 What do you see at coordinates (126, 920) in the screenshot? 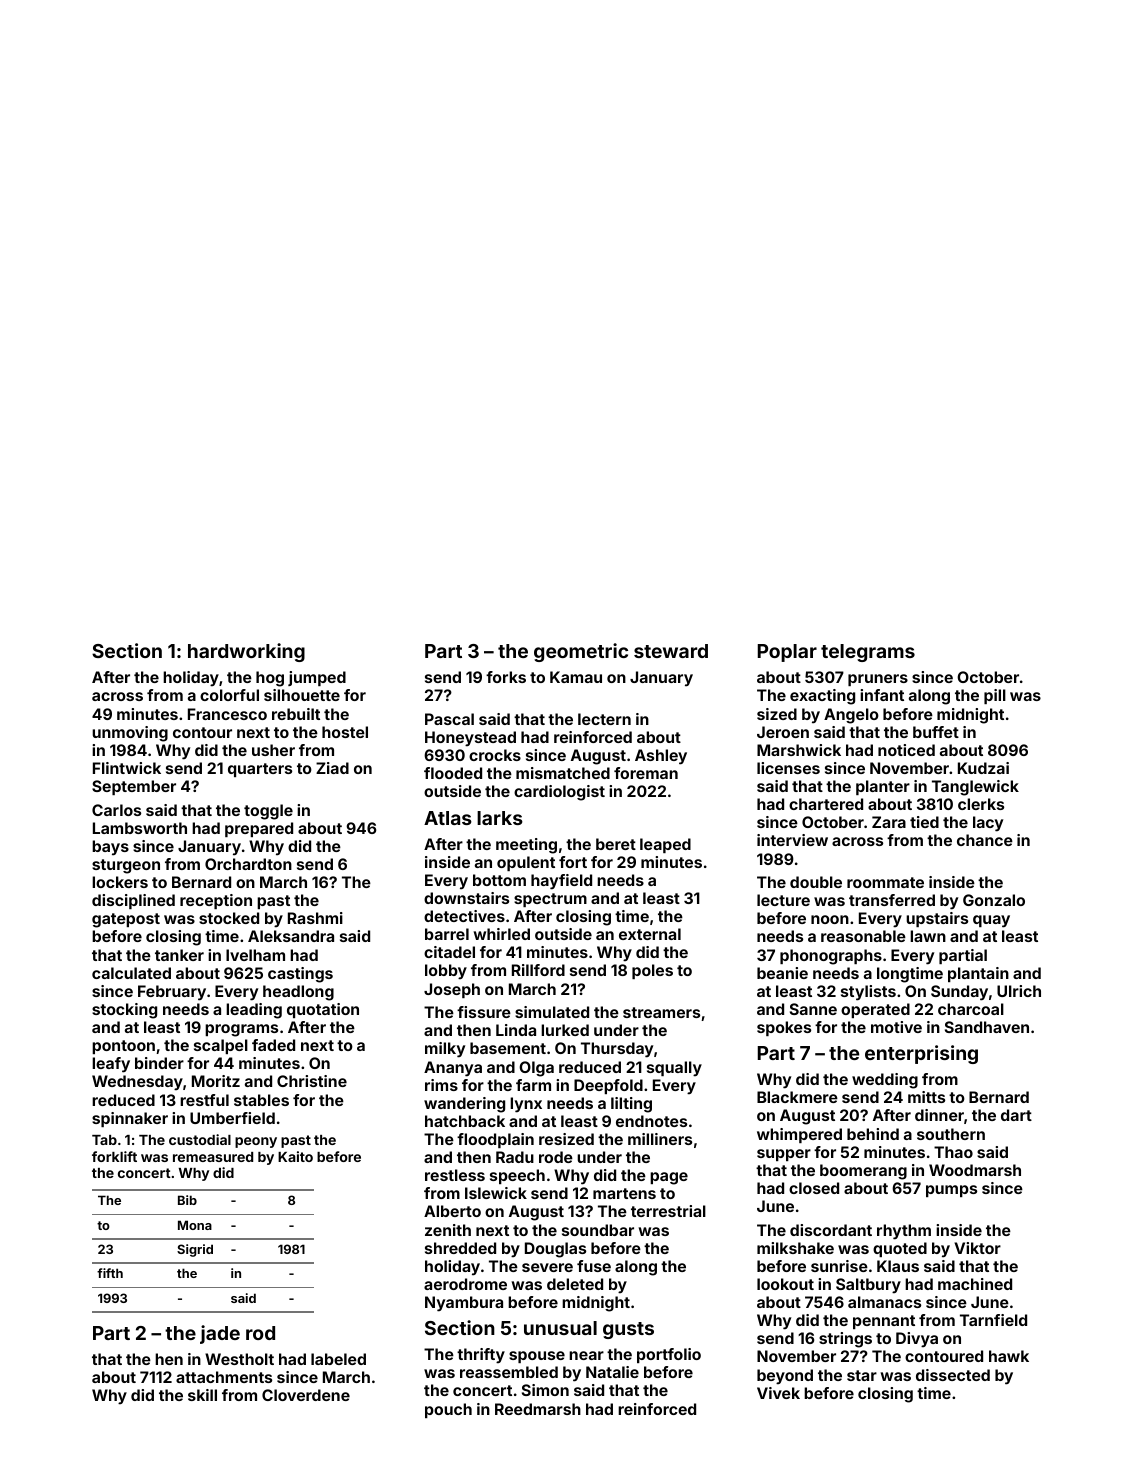
I see `gatepost` at bounding box center [126, 920].
